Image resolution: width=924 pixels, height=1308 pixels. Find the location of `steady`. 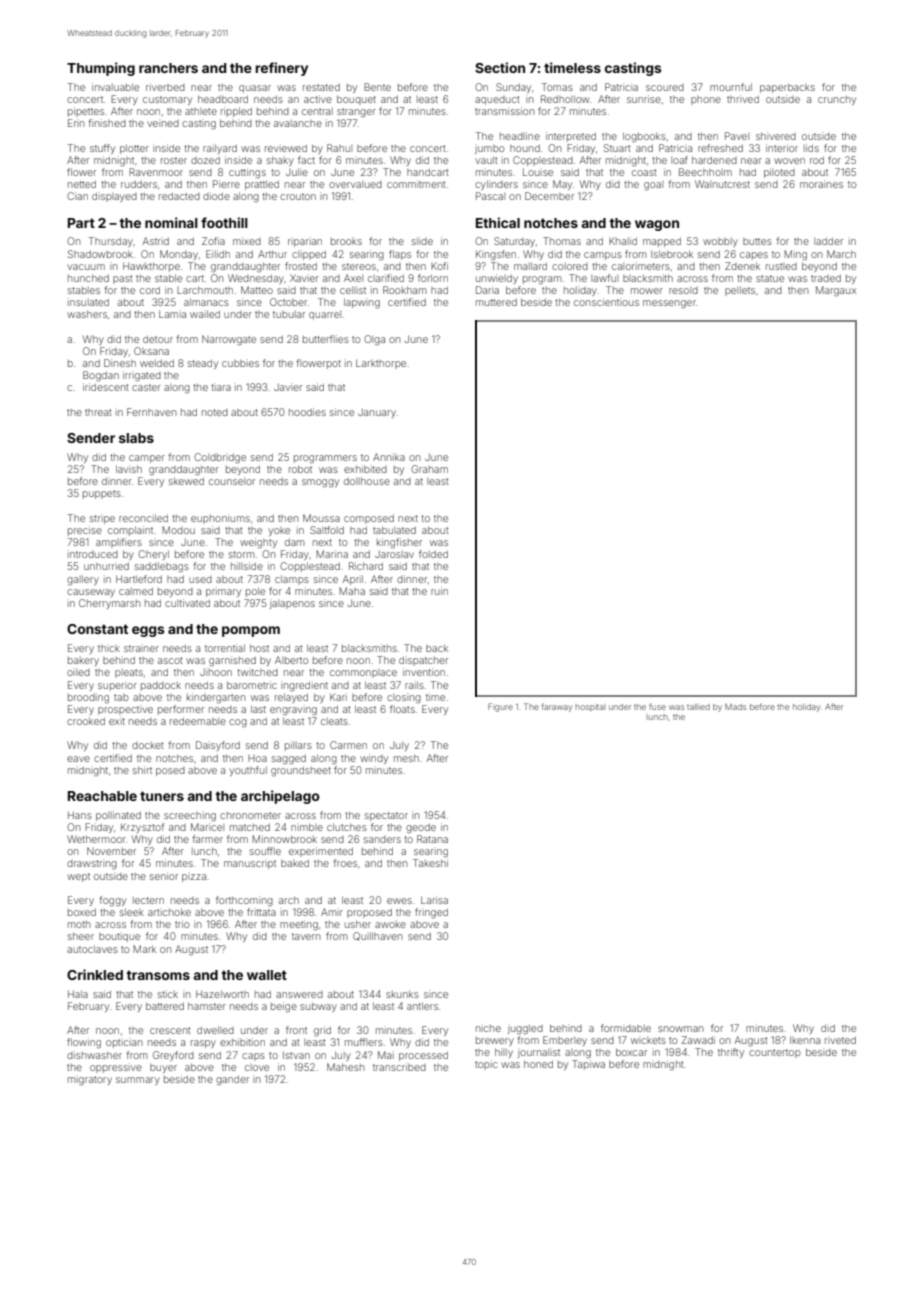

steady is located at coordinates (203, 364).
